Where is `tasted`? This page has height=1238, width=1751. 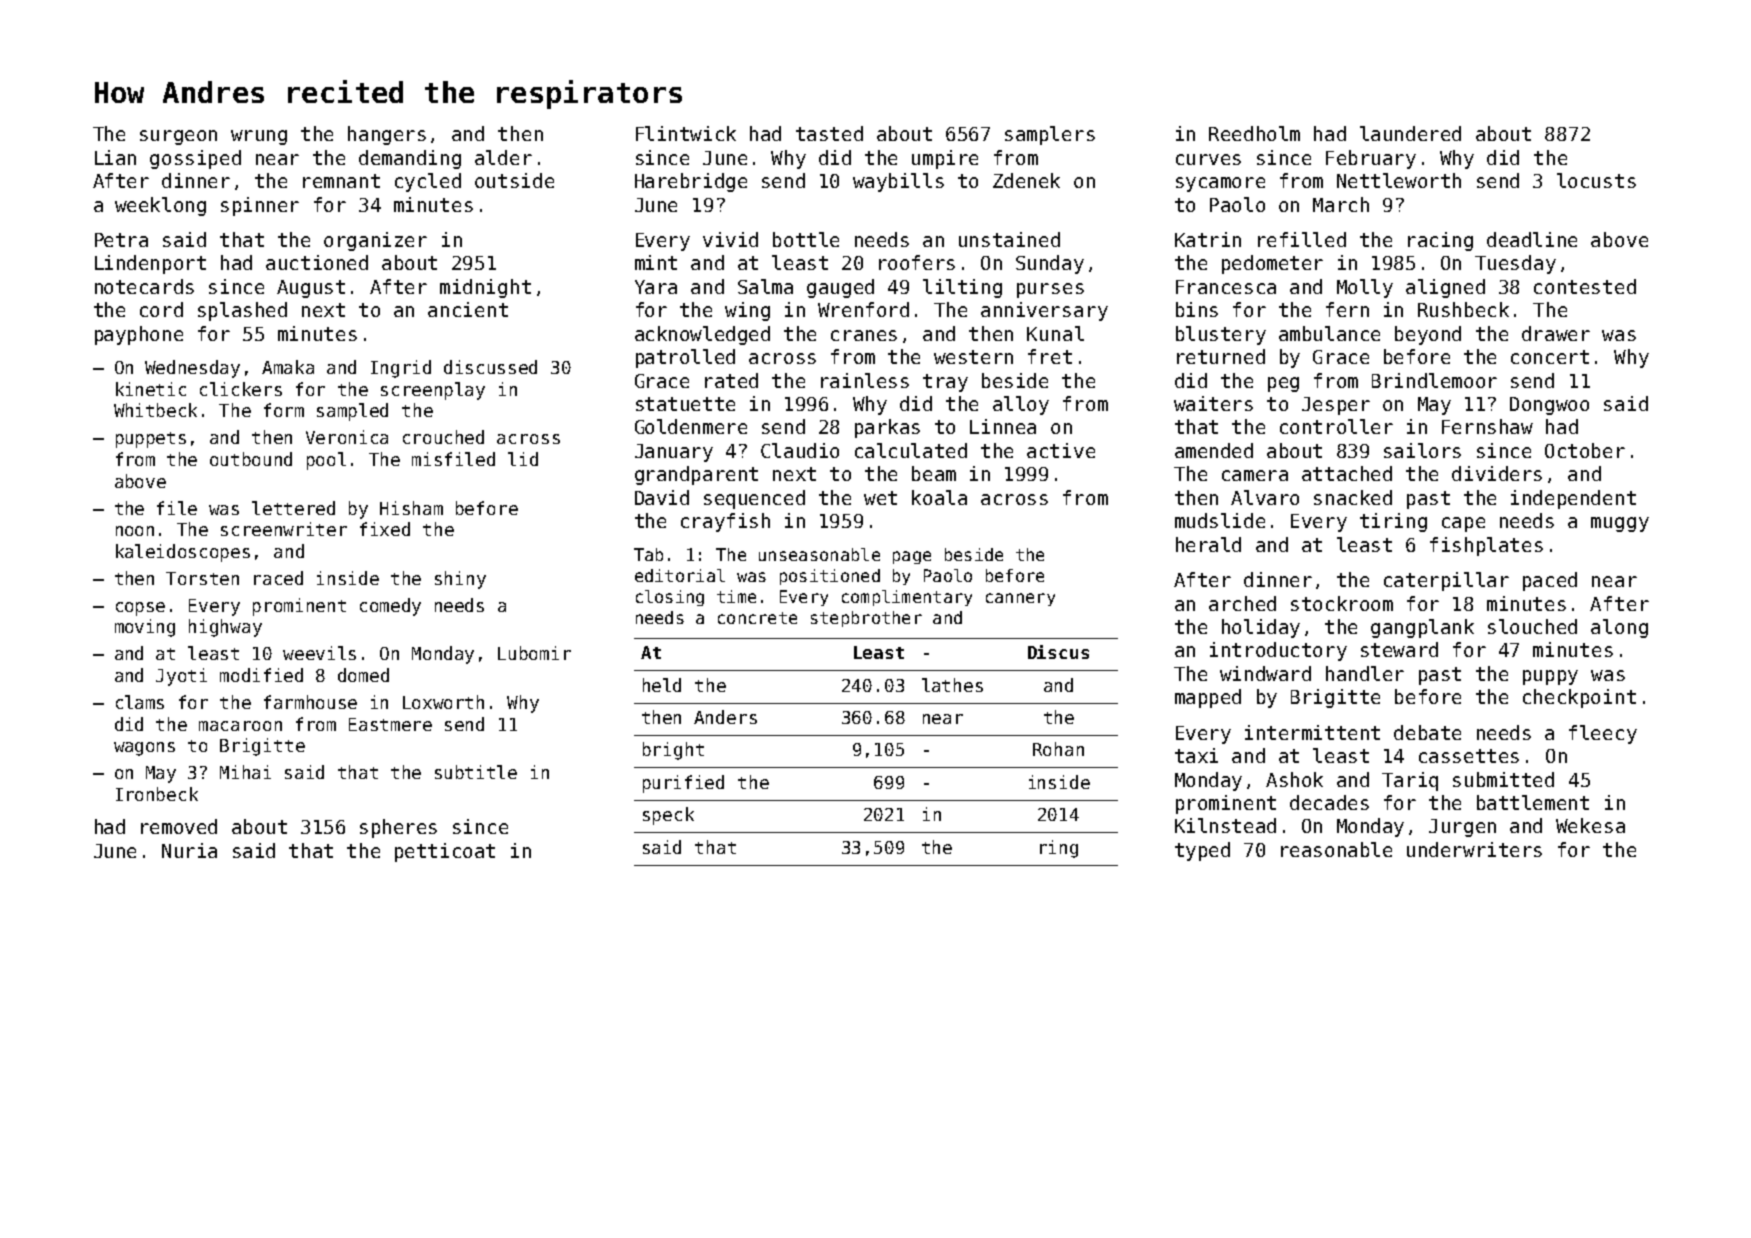
tasted is located at coordinates (829, 133).
